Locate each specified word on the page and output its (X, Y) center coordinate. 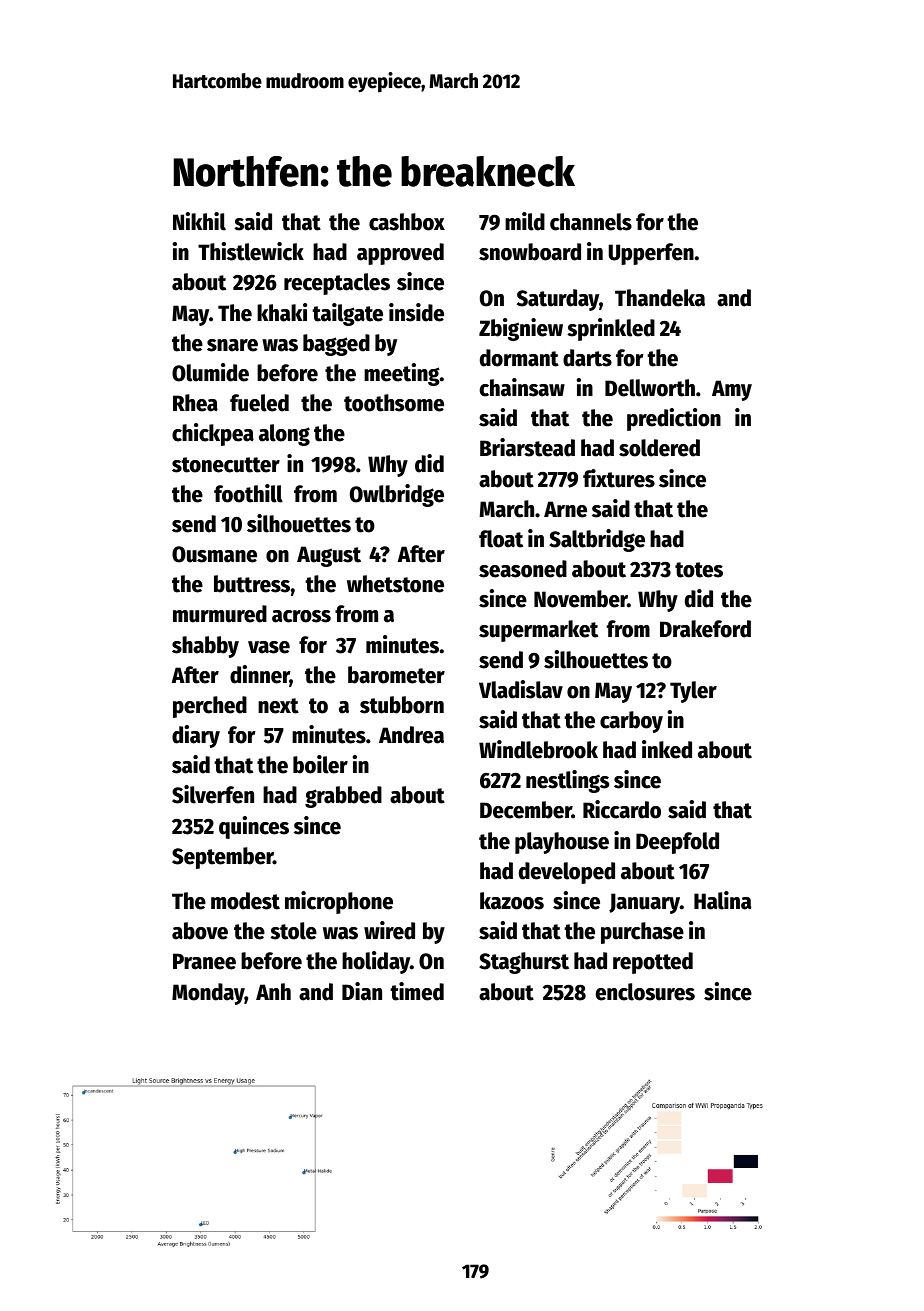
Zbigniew (521, 329)
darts (587, 358)
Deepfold (677, 843)
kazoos (512, 901)
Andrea (411, 735)
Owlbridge (397, 495)
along (284, 435)
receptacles (337, 284)
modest (245, 901)
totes (699, 570)
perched (210, 707)
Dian (362, 991)
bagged (336, 345)
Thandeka (660, 298)
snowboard (530, 252)
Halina (722, 900)
